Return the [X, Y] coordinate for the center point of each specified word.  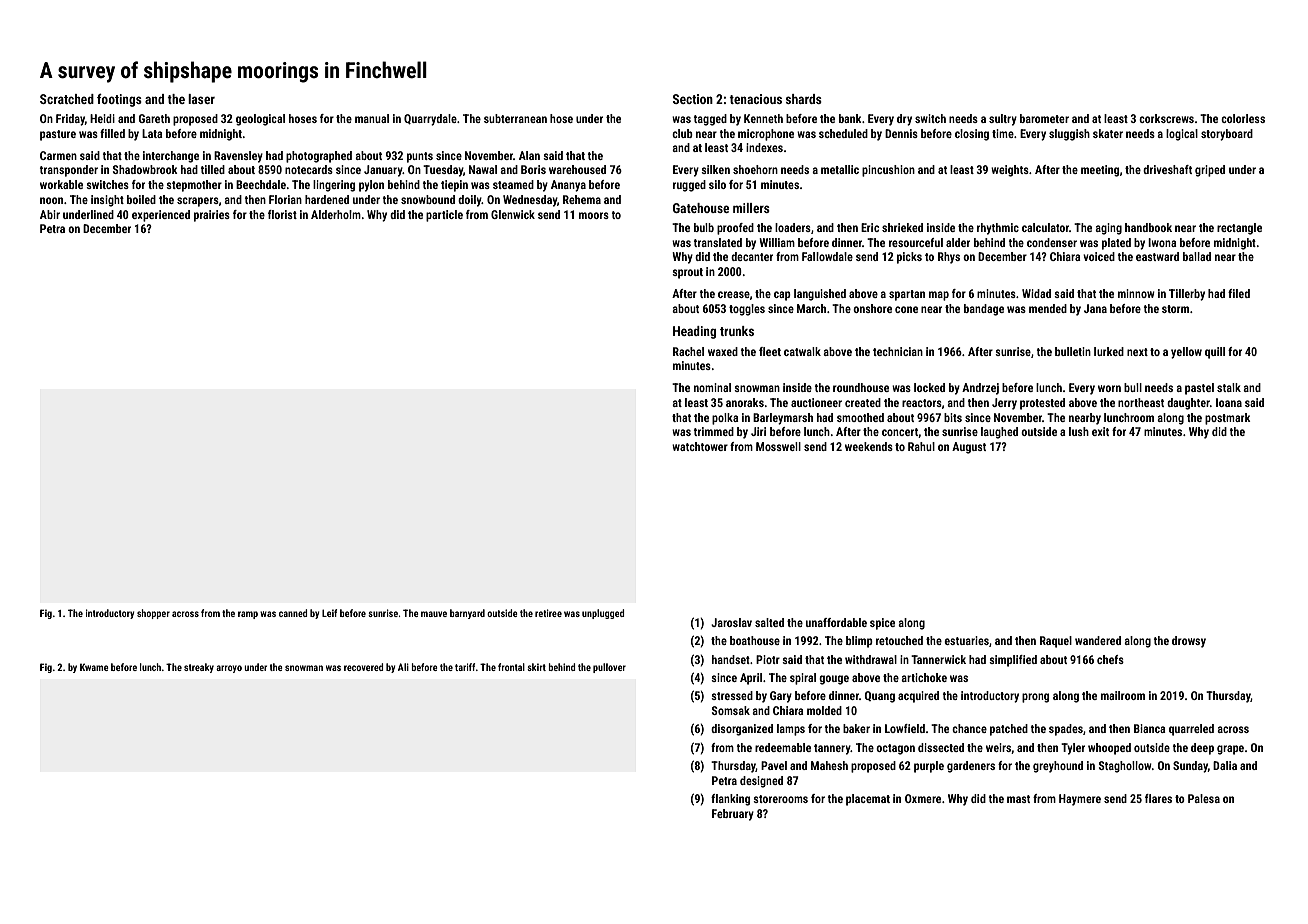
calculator [1045, 227]
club [682, 133]
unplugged [603, 614]
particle [444, 216]
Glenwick [513, 214]
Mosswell [778, 446]
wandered [1098, 640]
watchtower [700, 446]
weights [1010, 171]
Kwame [94, 667]
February [733, 815]
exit [1100, 431]
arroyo [229, 669]
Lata [152, 133]
